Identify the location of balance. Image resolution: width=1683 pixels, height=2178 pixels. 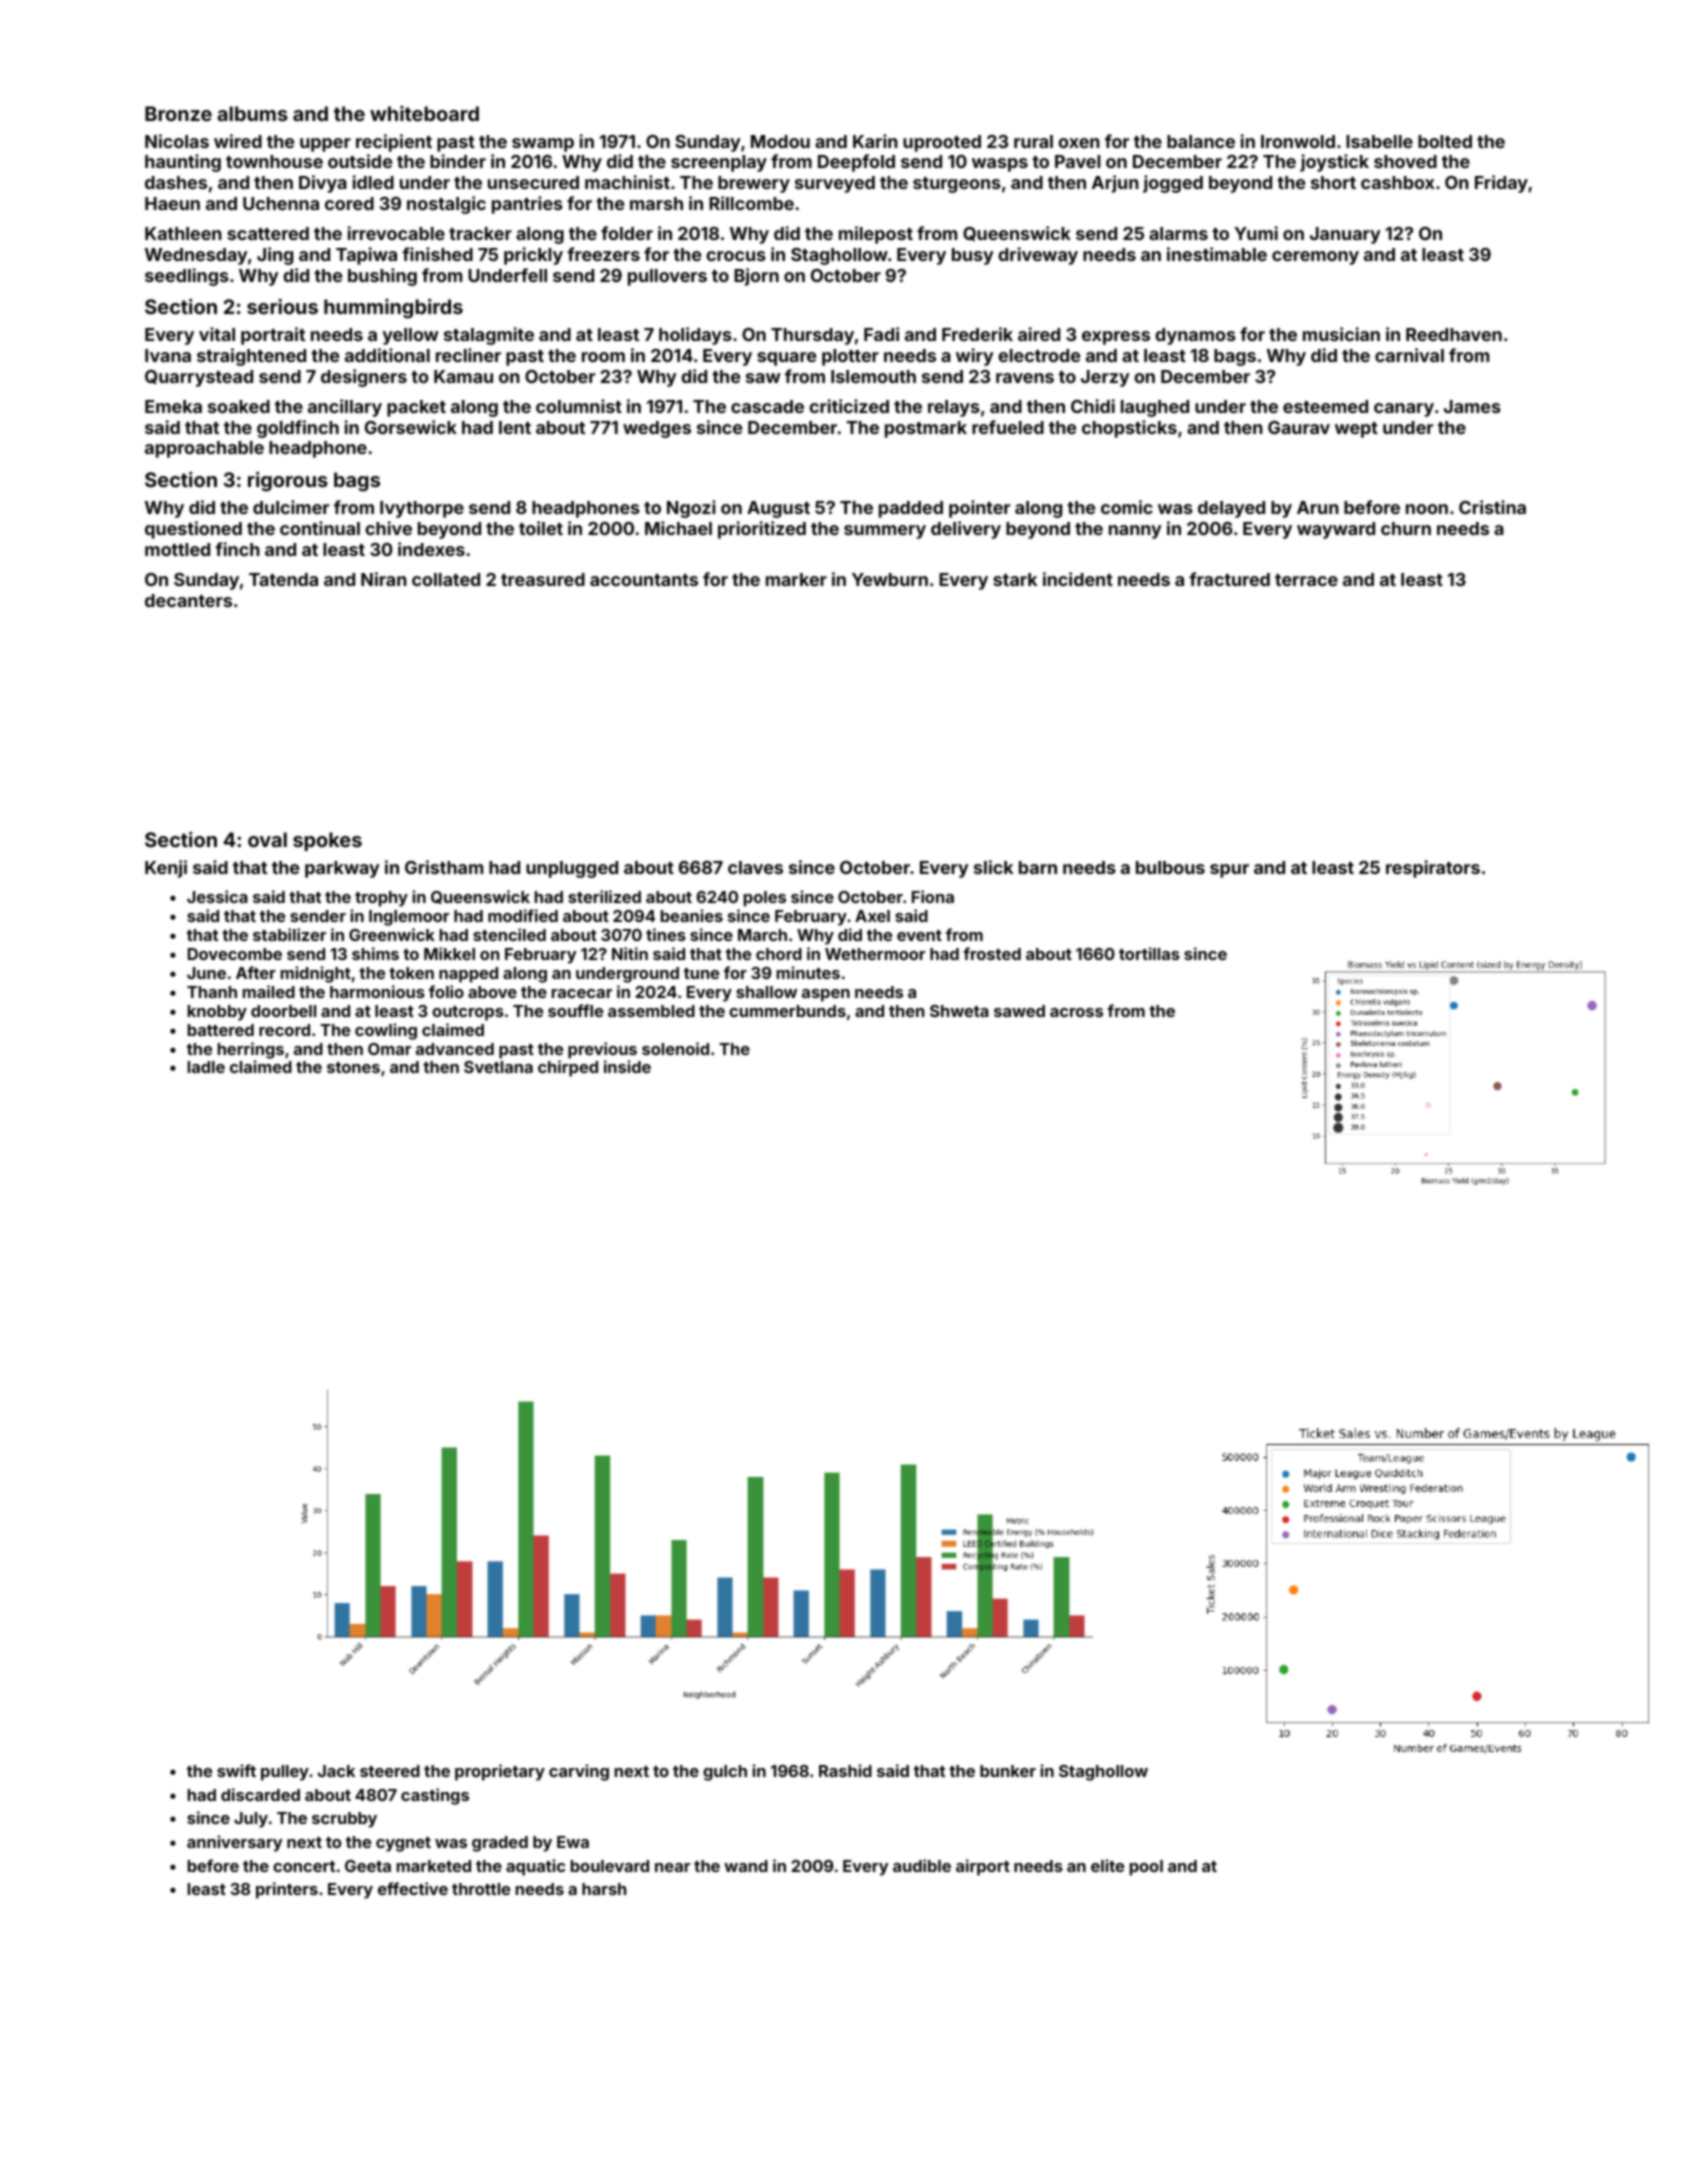
(1201, 141).
